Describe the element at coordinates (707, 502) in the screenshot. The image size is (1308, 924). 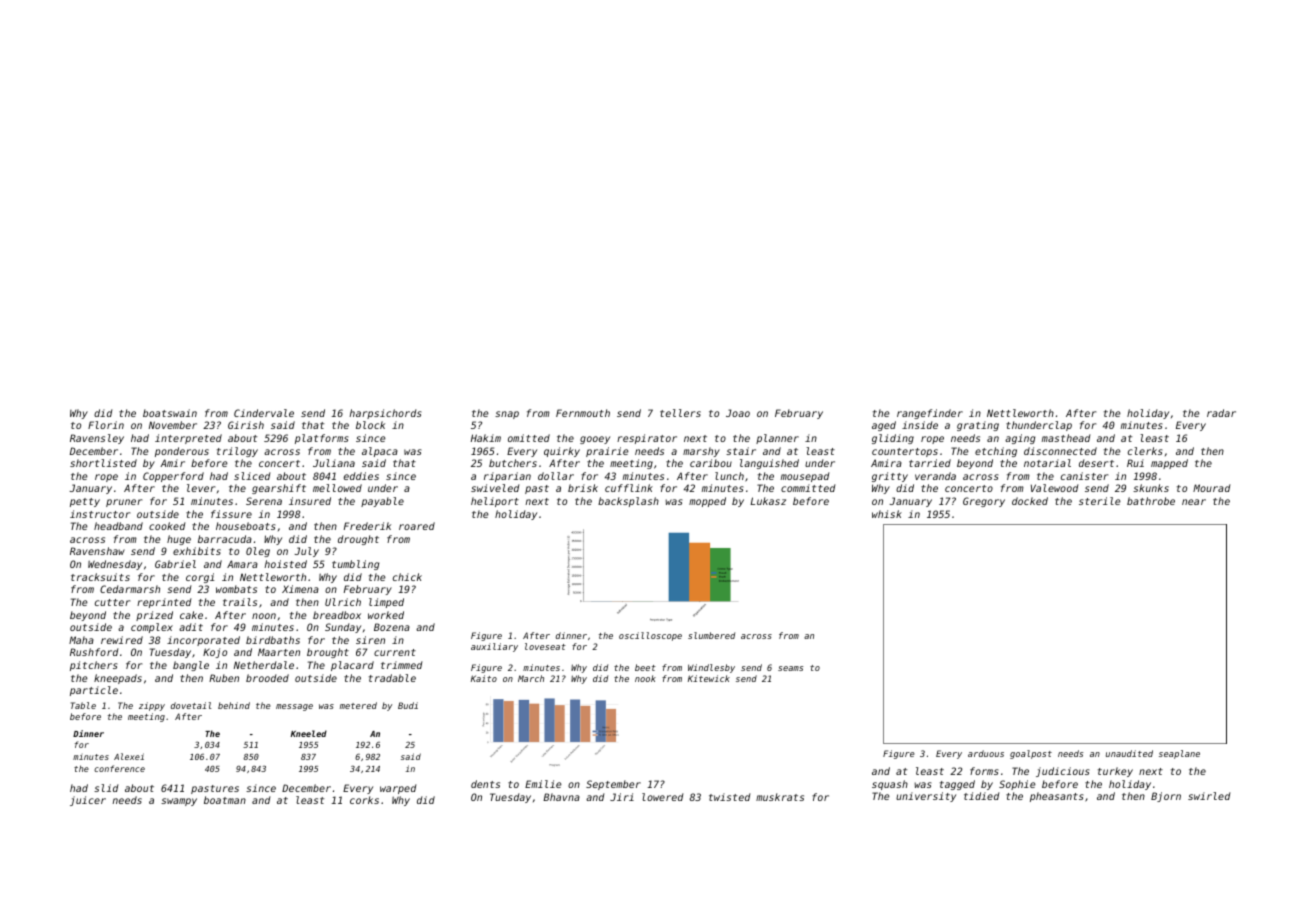
I see `mopped` at that location.
